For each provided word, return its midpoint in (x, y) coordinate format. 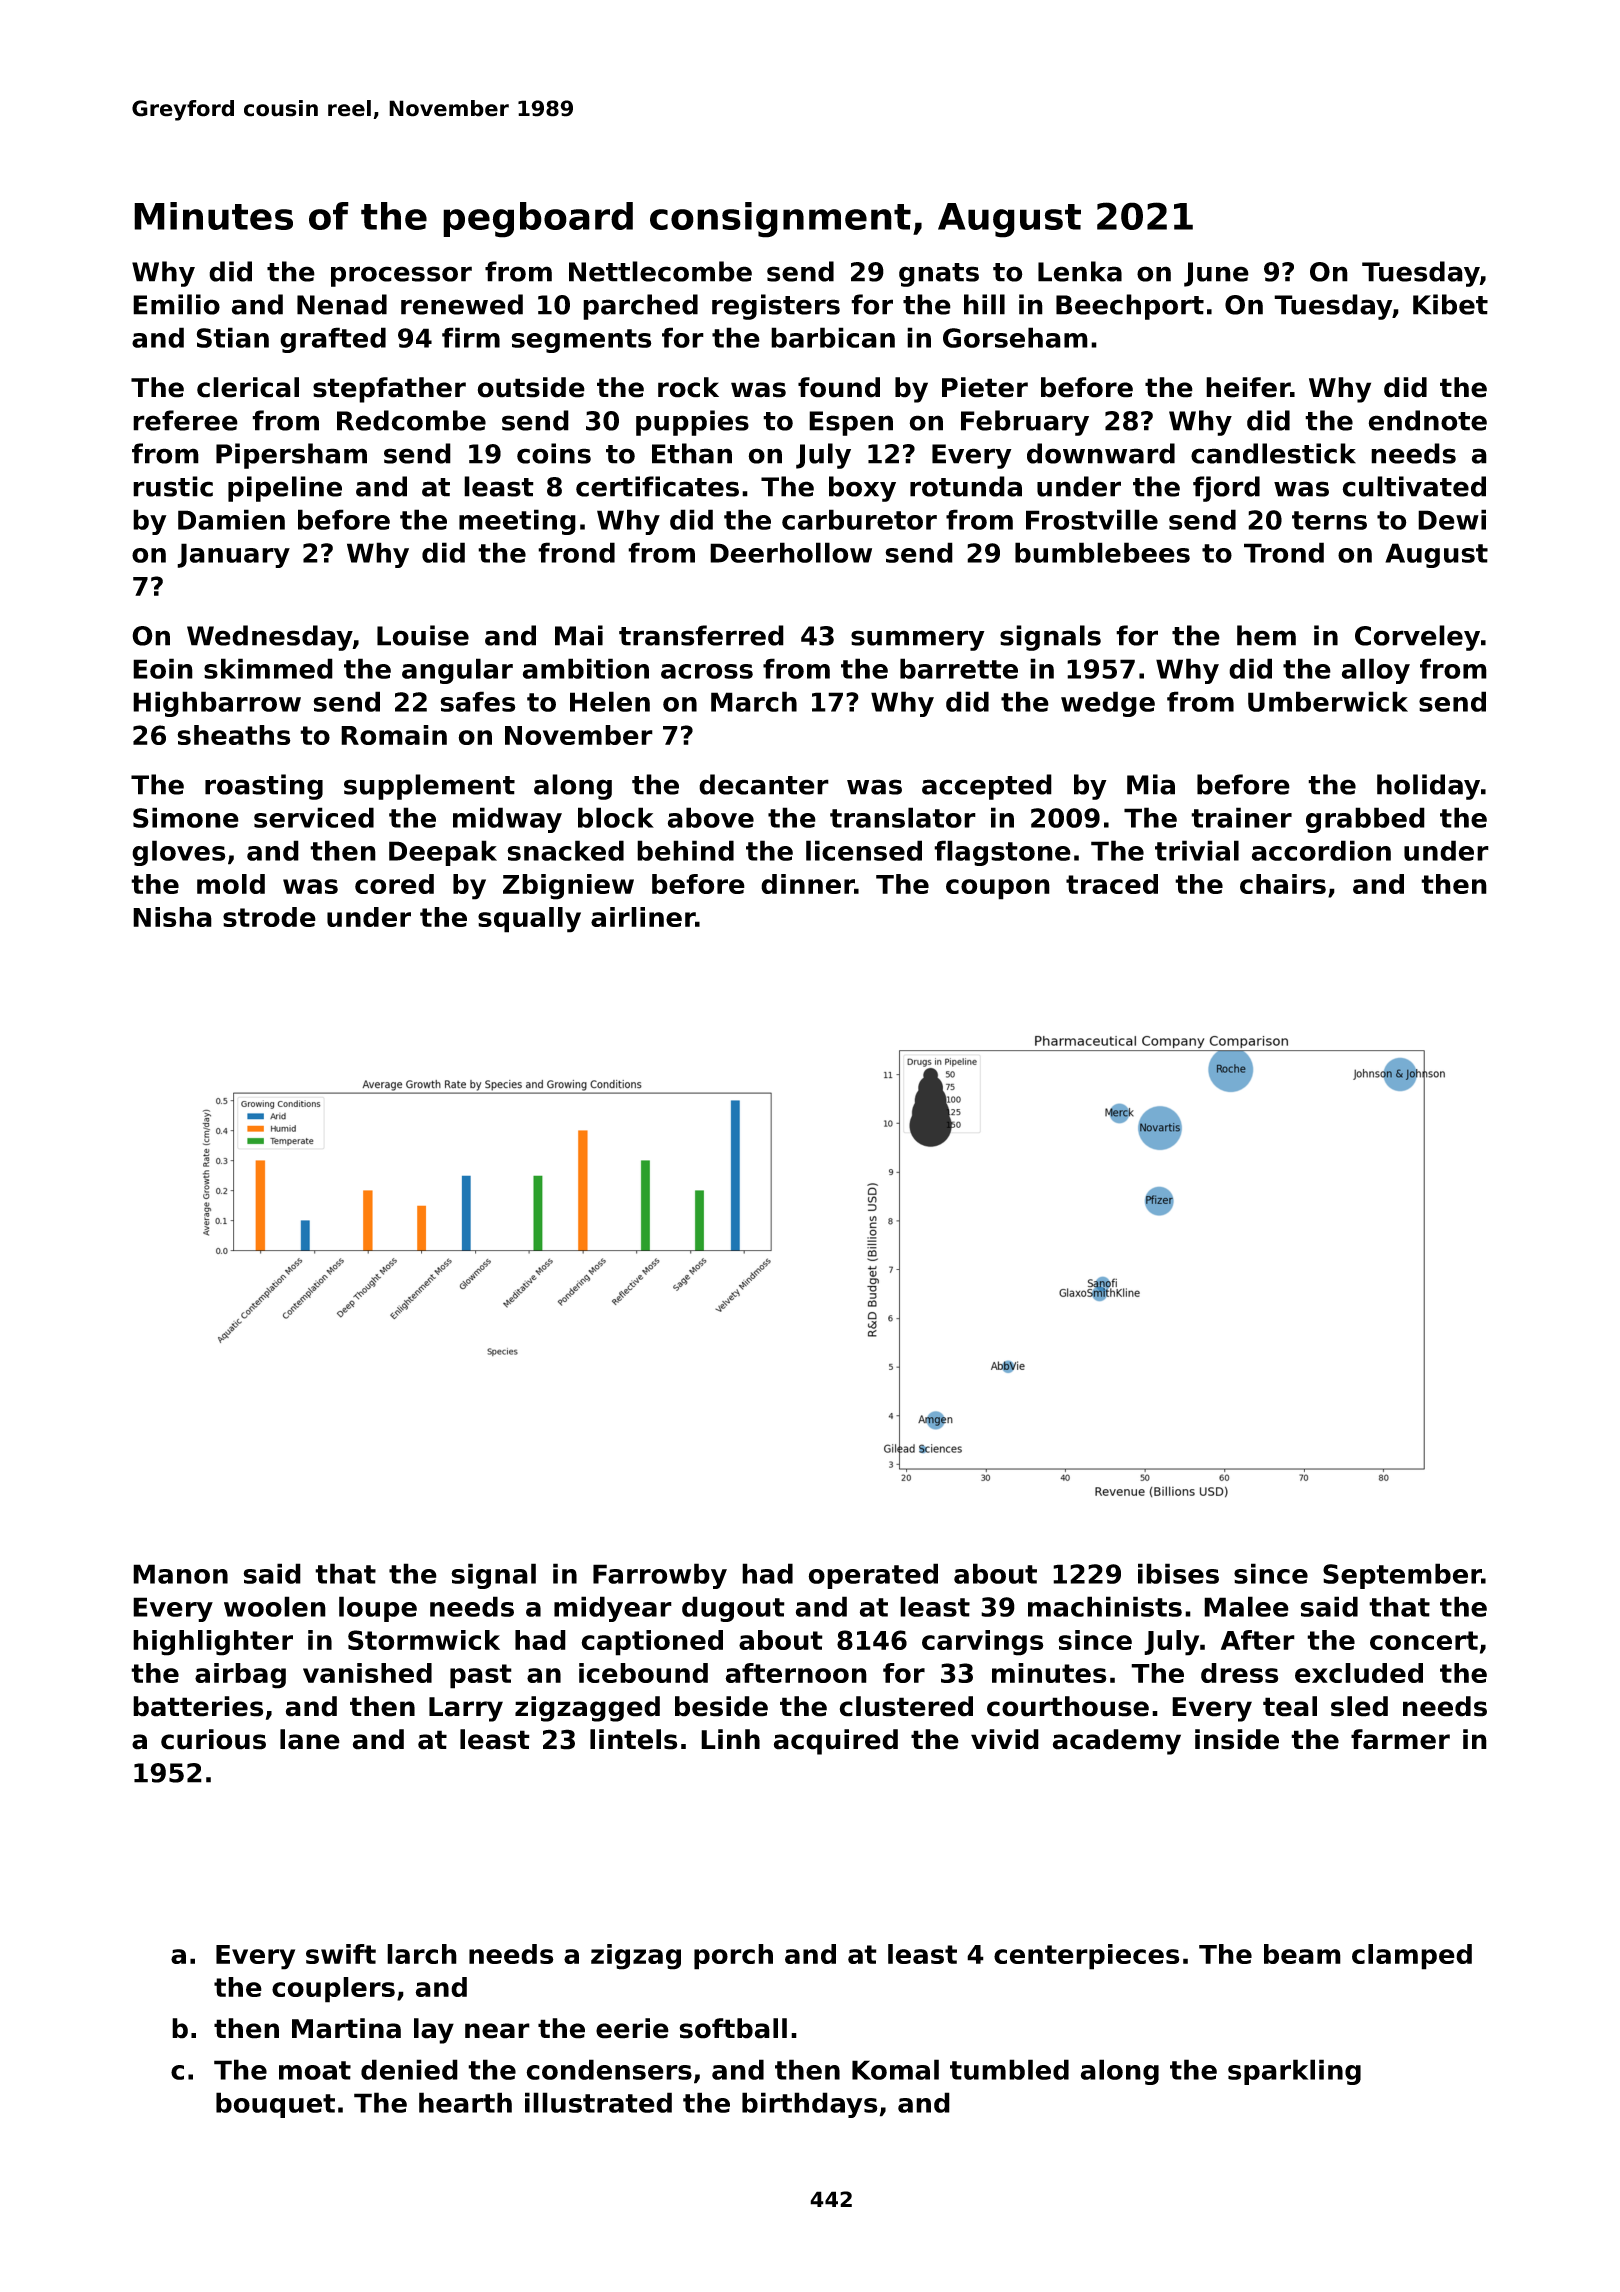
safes (478, 701)
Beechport (1130, 307)
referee (185, 420)
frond (576, 552)
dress (1240, 1673)
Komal (895, 2069)
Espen (851, 423)
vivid (1005, 1739)
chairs (1283, 884)
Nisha (172, 917)
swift (341, 1954)
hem (1266, 635)
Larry (466, 1709)
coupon (998, 889)
